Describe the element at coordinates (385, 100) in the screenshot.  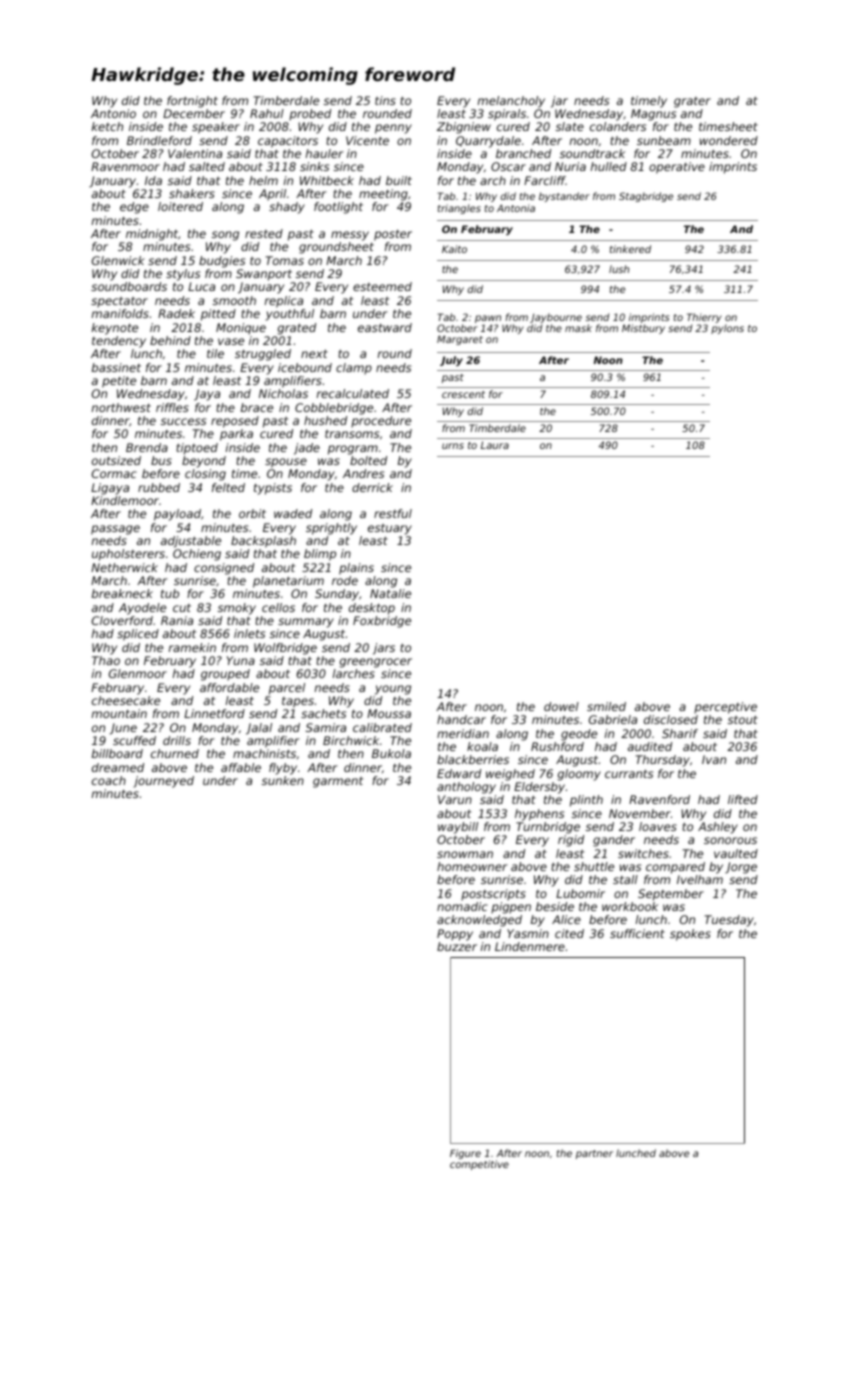
I see `tins` at that location.
